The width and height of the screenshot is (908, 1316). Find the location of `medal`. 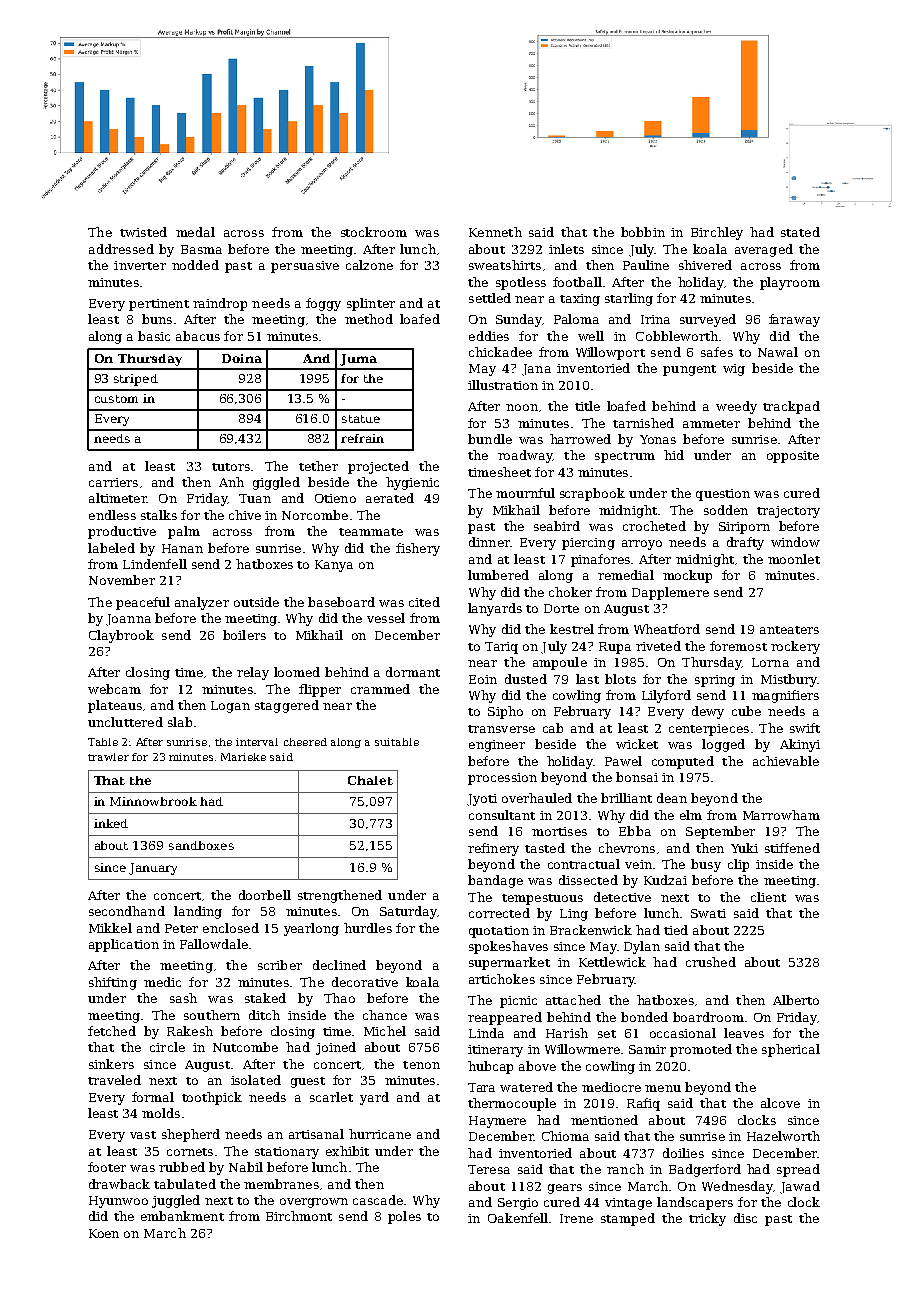

medal is located at coordinates (195, 232).
